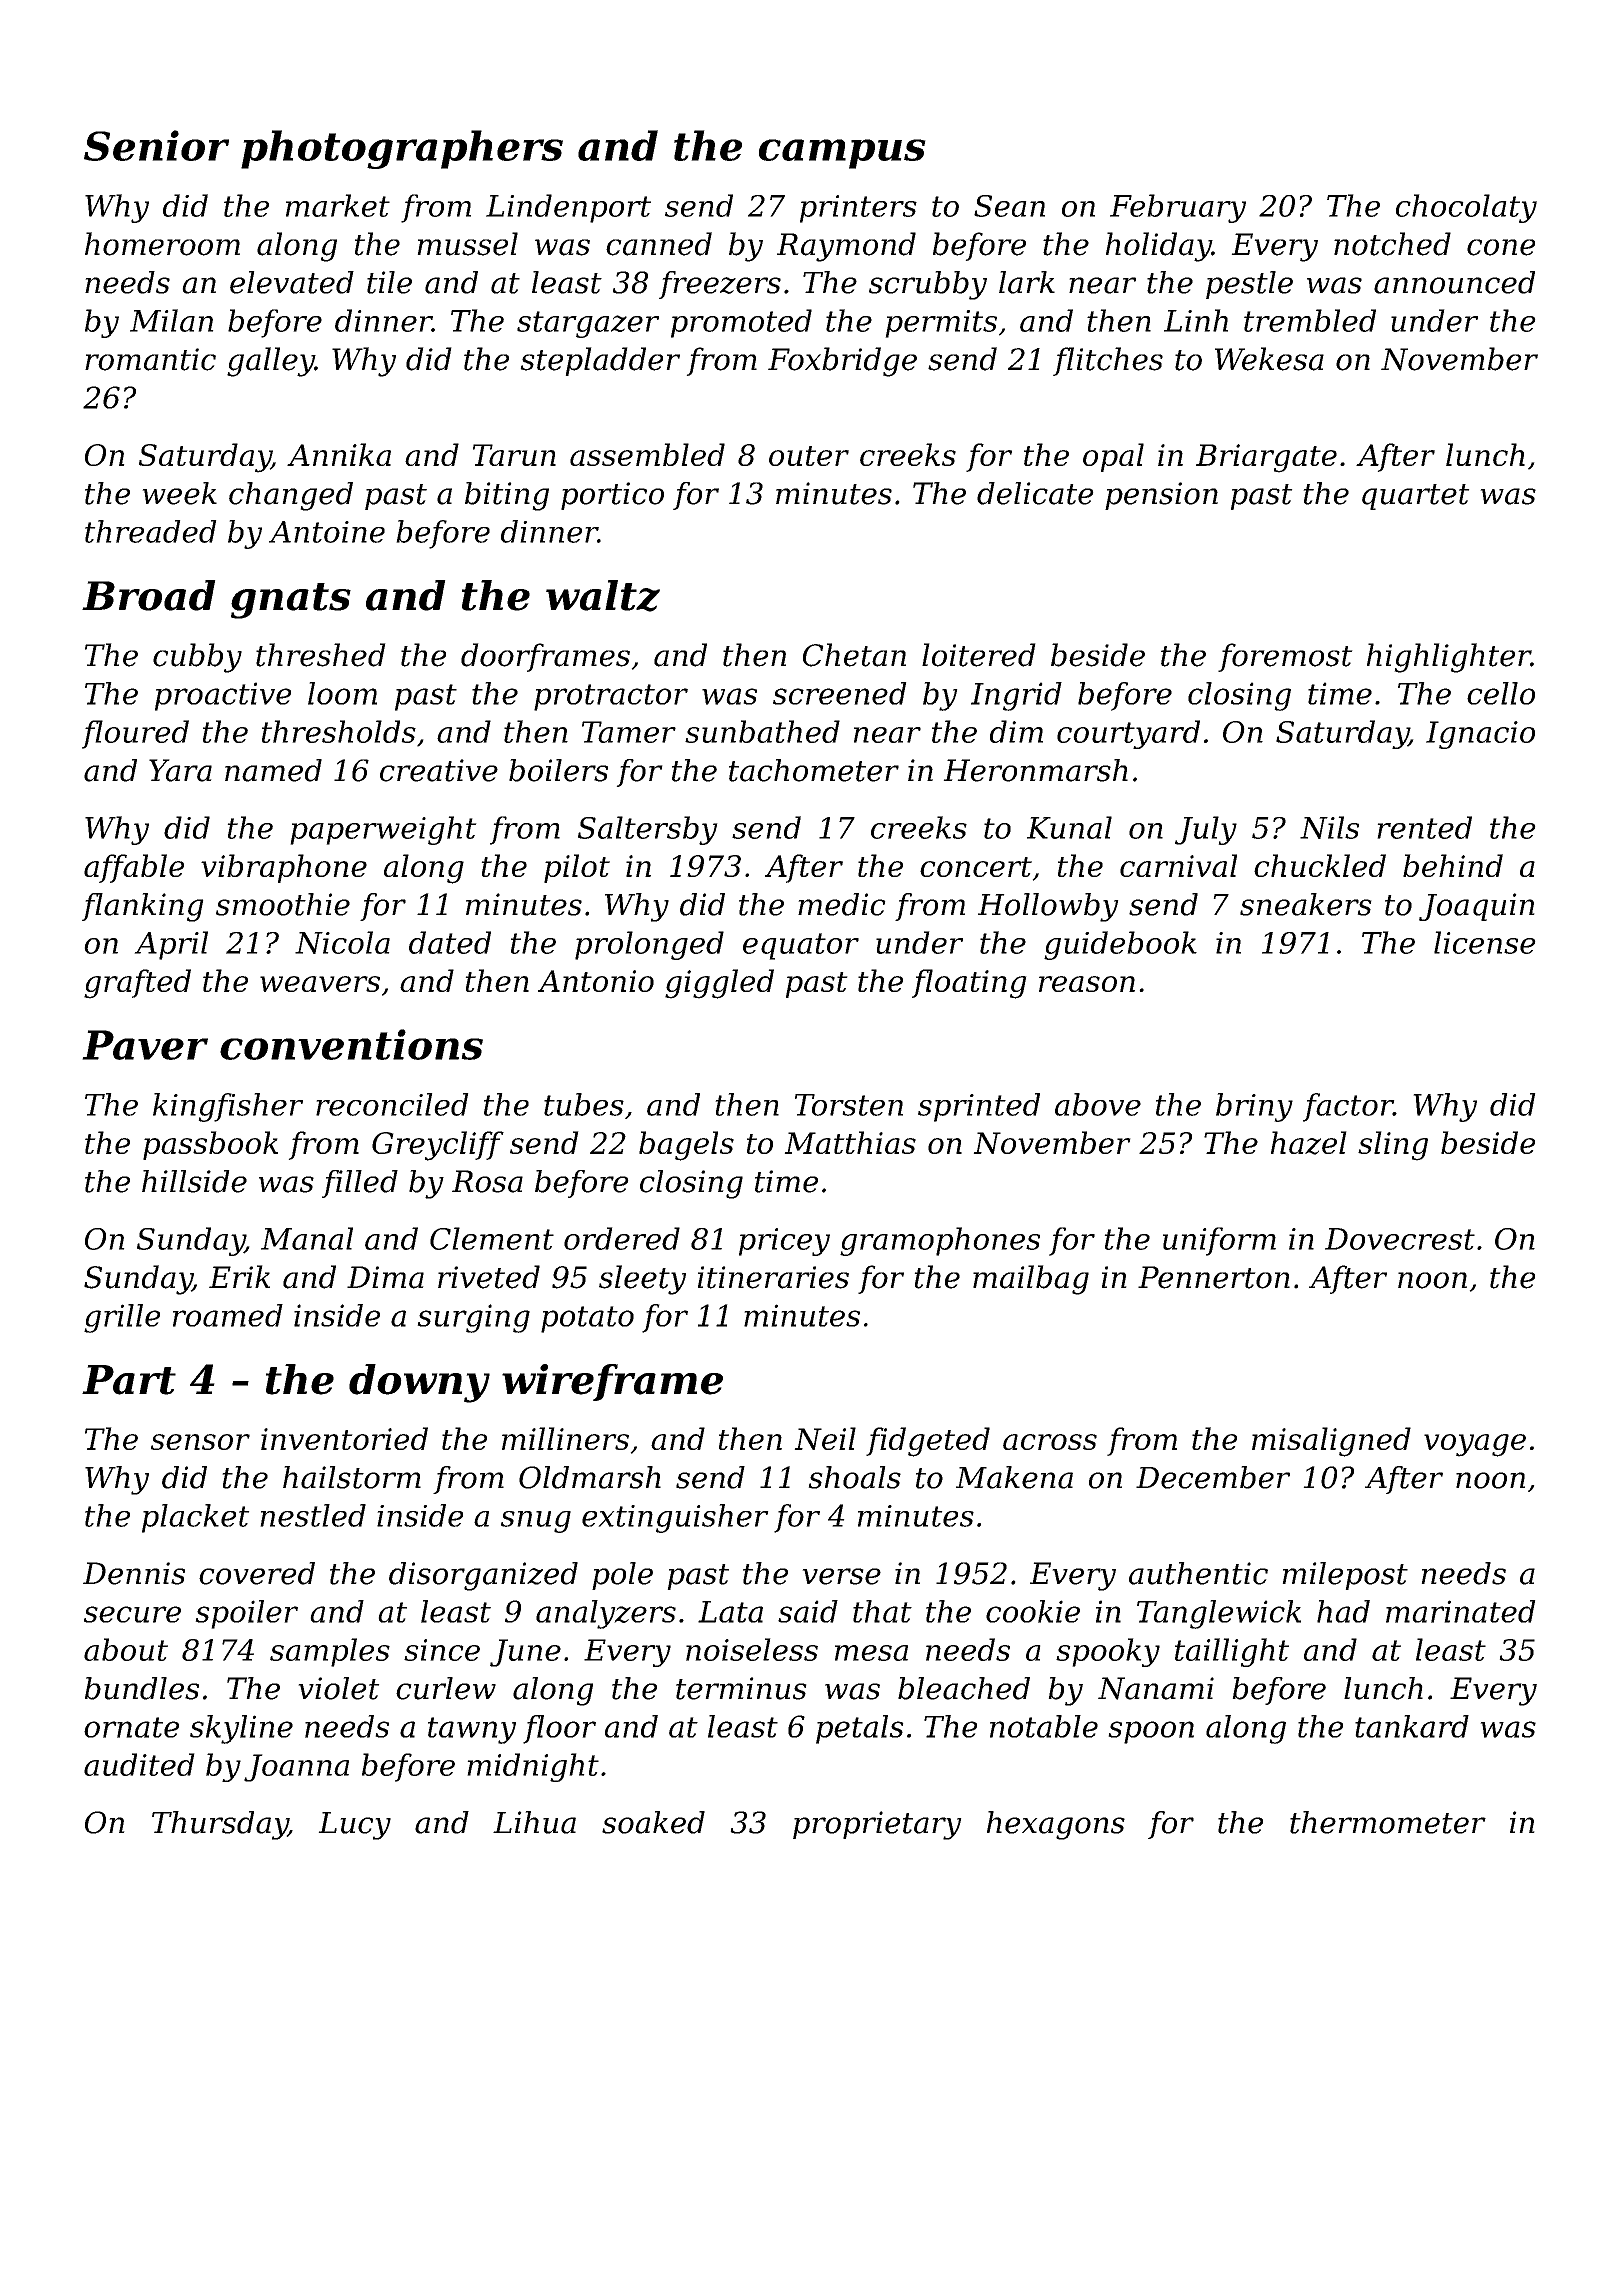 The image size is (1620, 2292). Describe the element at coordinates (1501, 247) in the image. I see `cone` at that location.
